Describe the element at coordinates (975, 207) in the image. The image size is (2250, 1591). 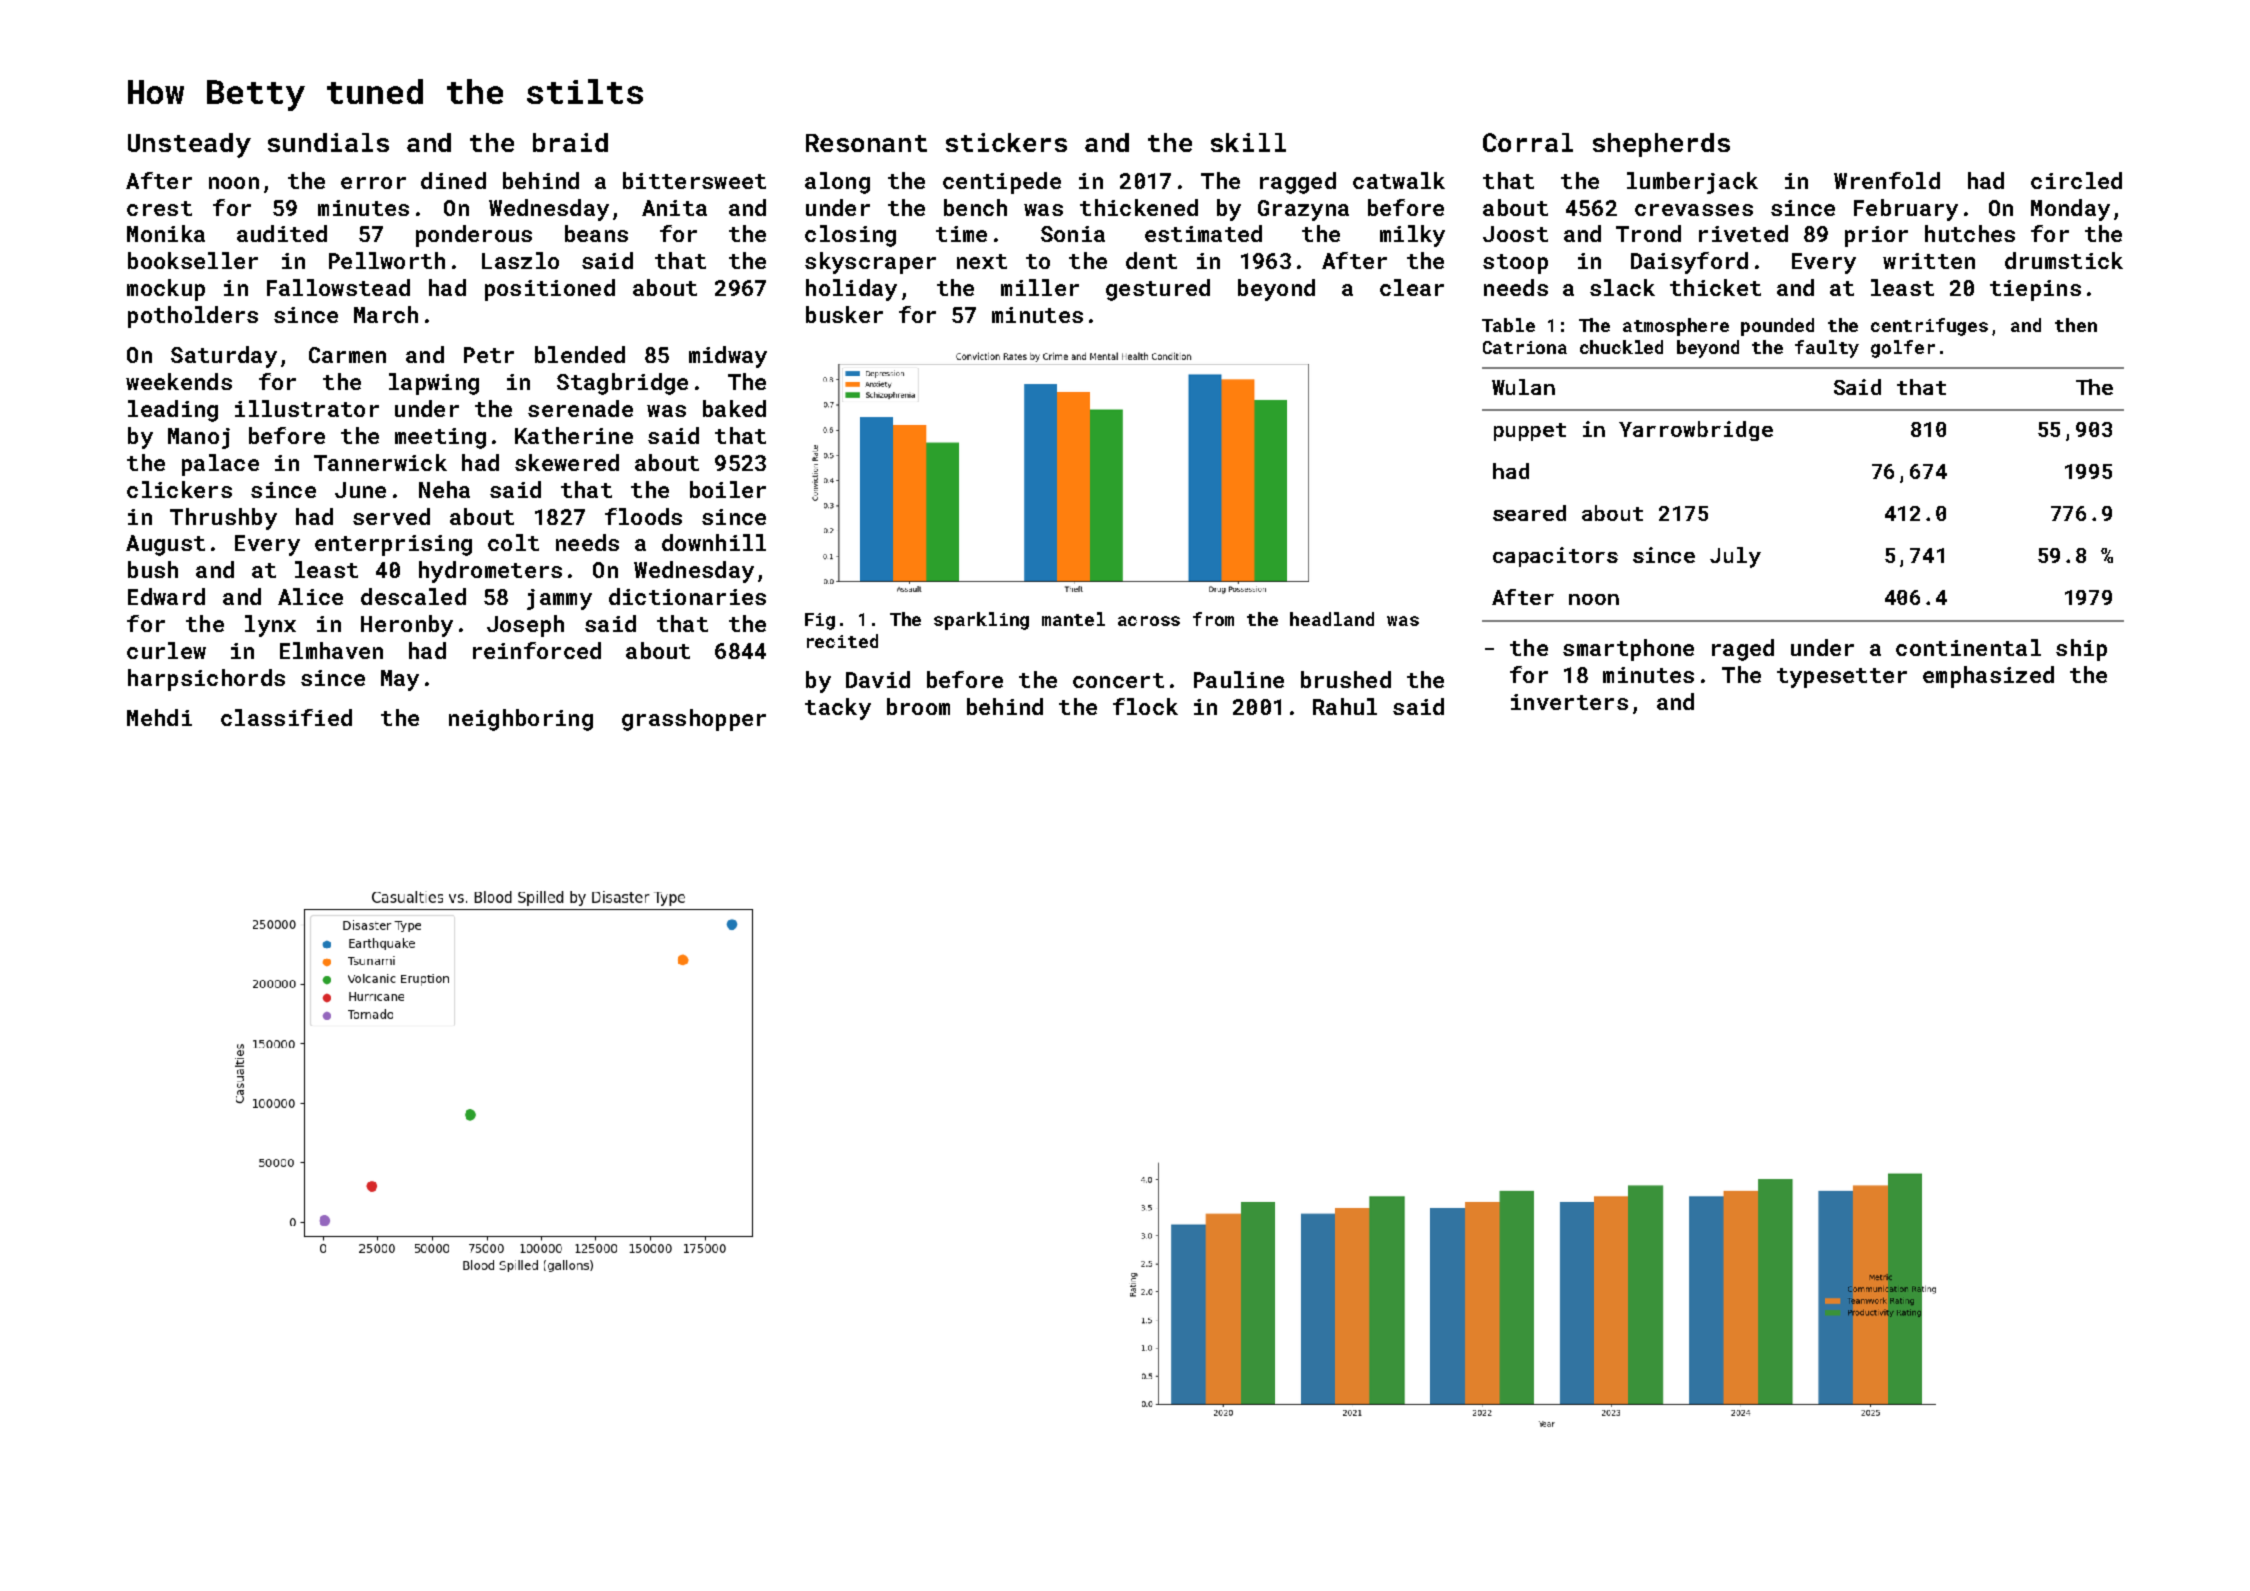
I see `bench` at that location.
